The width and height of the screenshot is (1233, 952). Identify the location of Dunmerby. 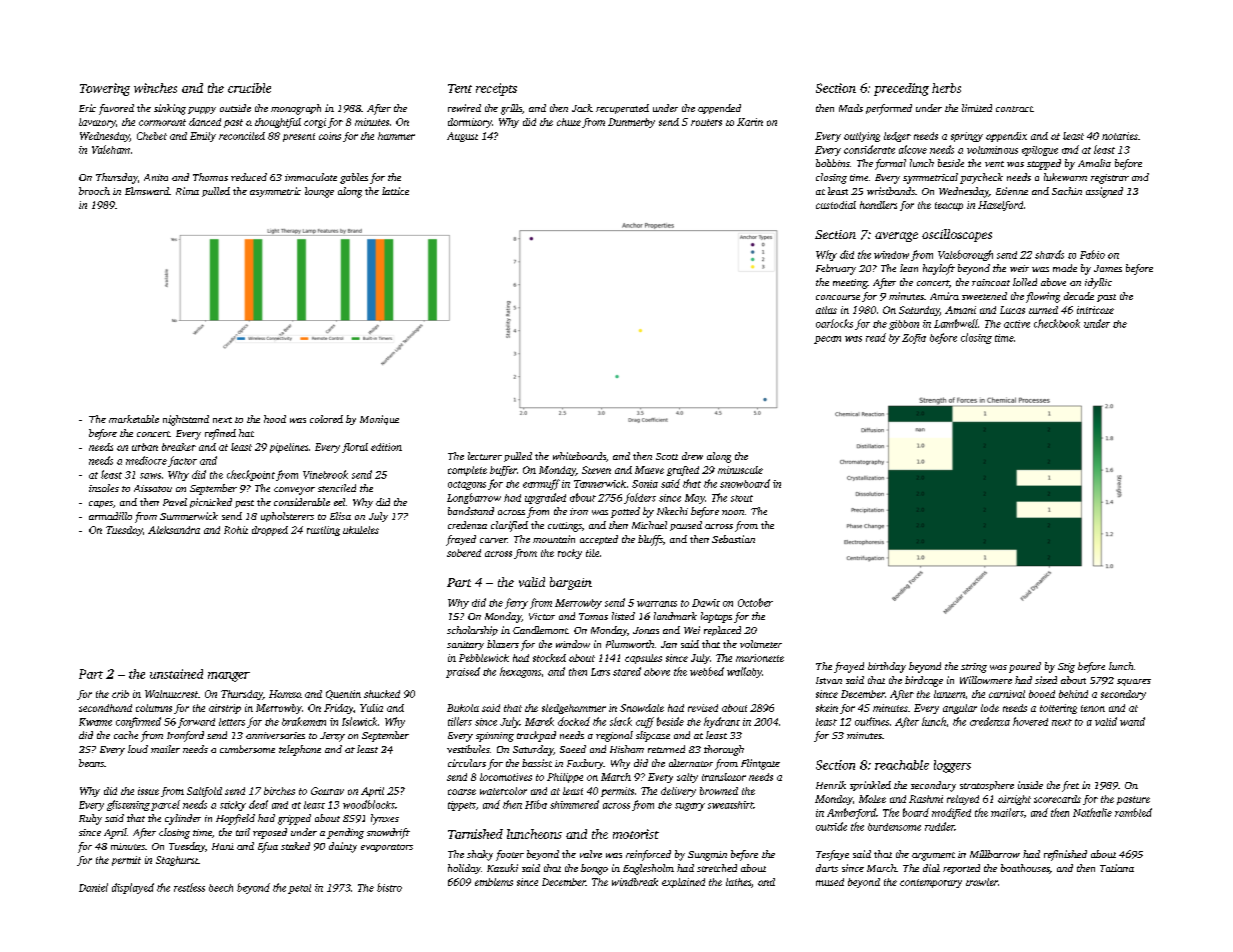
(631, 123).
